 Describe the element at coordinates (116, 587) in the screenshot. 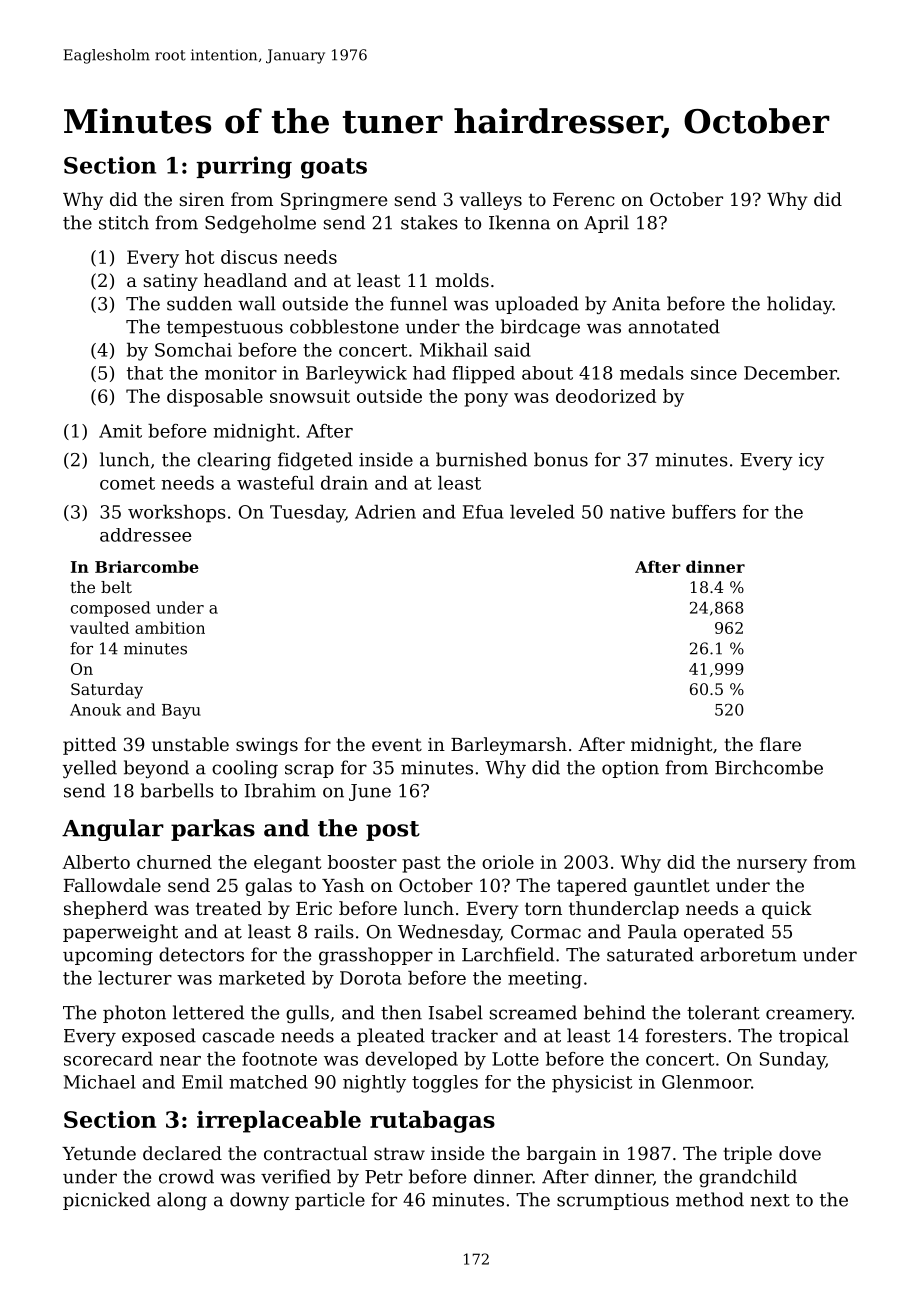

I see `belt` at that location.
